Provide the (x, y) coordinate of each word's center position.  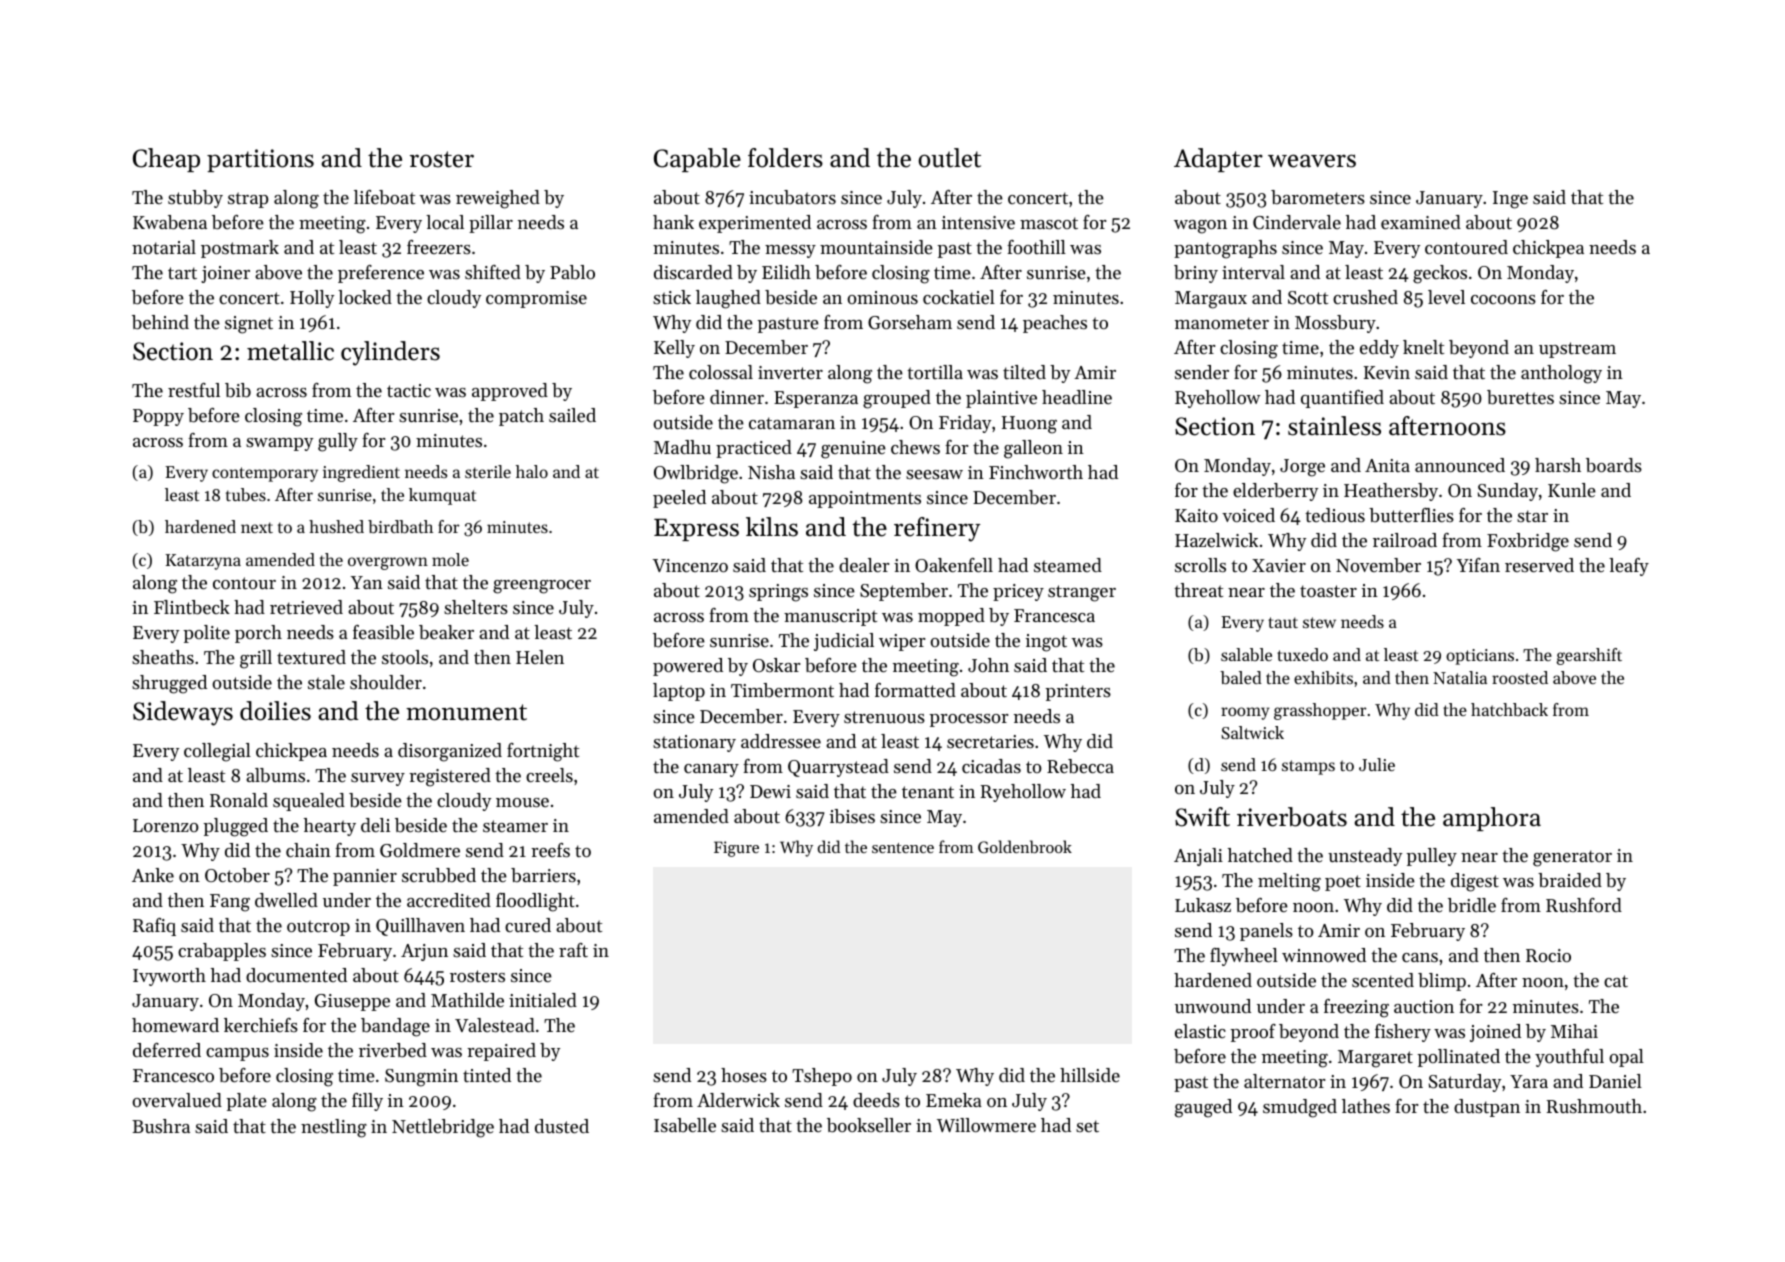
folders (785, 158)
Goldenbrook (1025, 846)
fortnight (543, 752)
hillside (1090, 1075)
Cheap (166, 160)
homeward (175, 1025)
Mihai (1574, 1031)
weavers (1312, 161)
